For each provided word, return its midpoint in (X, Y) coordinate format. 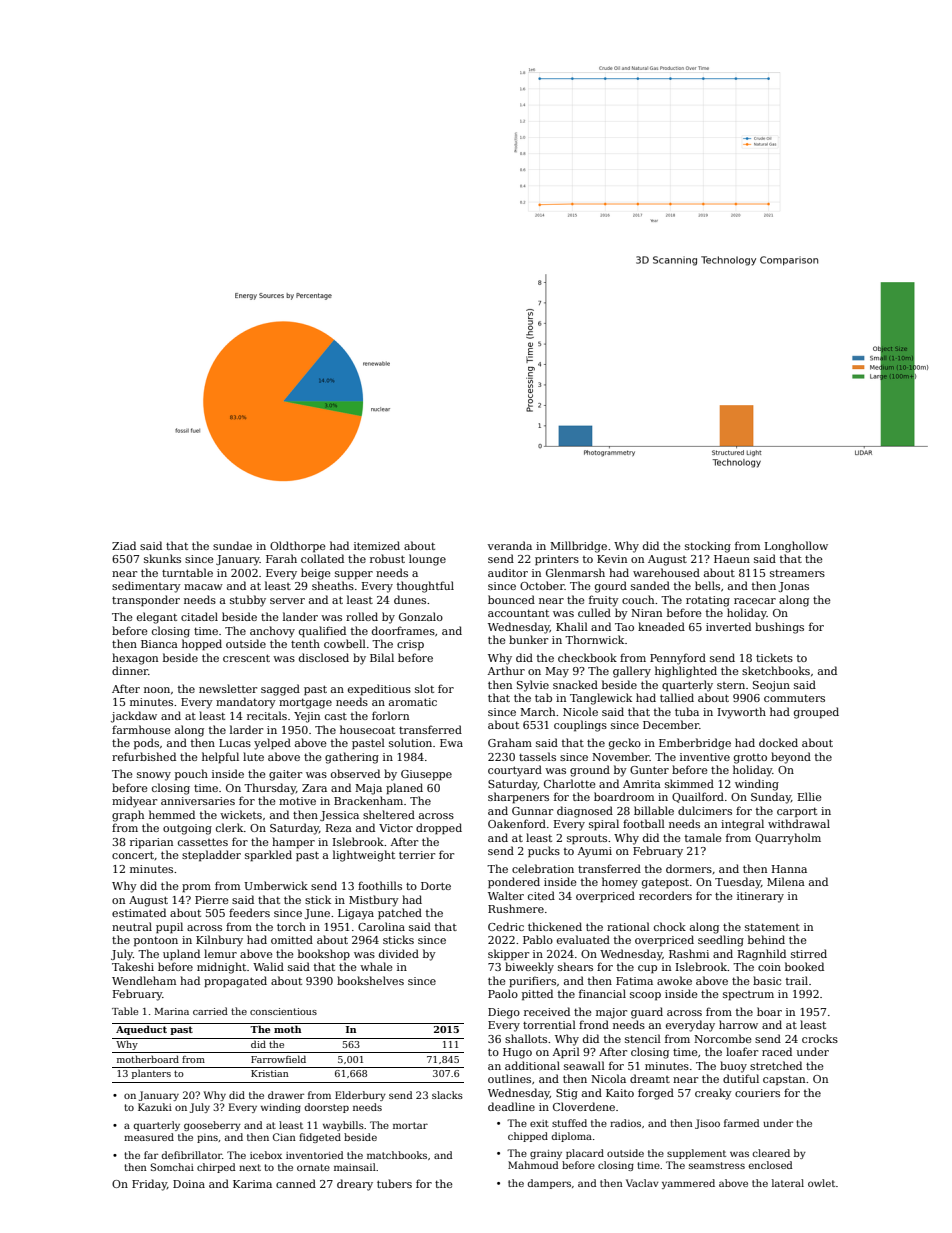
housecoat (367, 729)
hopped (202, 645)
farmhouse (141, 729)
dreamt (650, 1078)
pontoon (156, 941)
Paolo (503, 993)
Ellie (810, 796)
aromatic (413, 702)
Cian (284, 1137)
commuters (794, 698)
